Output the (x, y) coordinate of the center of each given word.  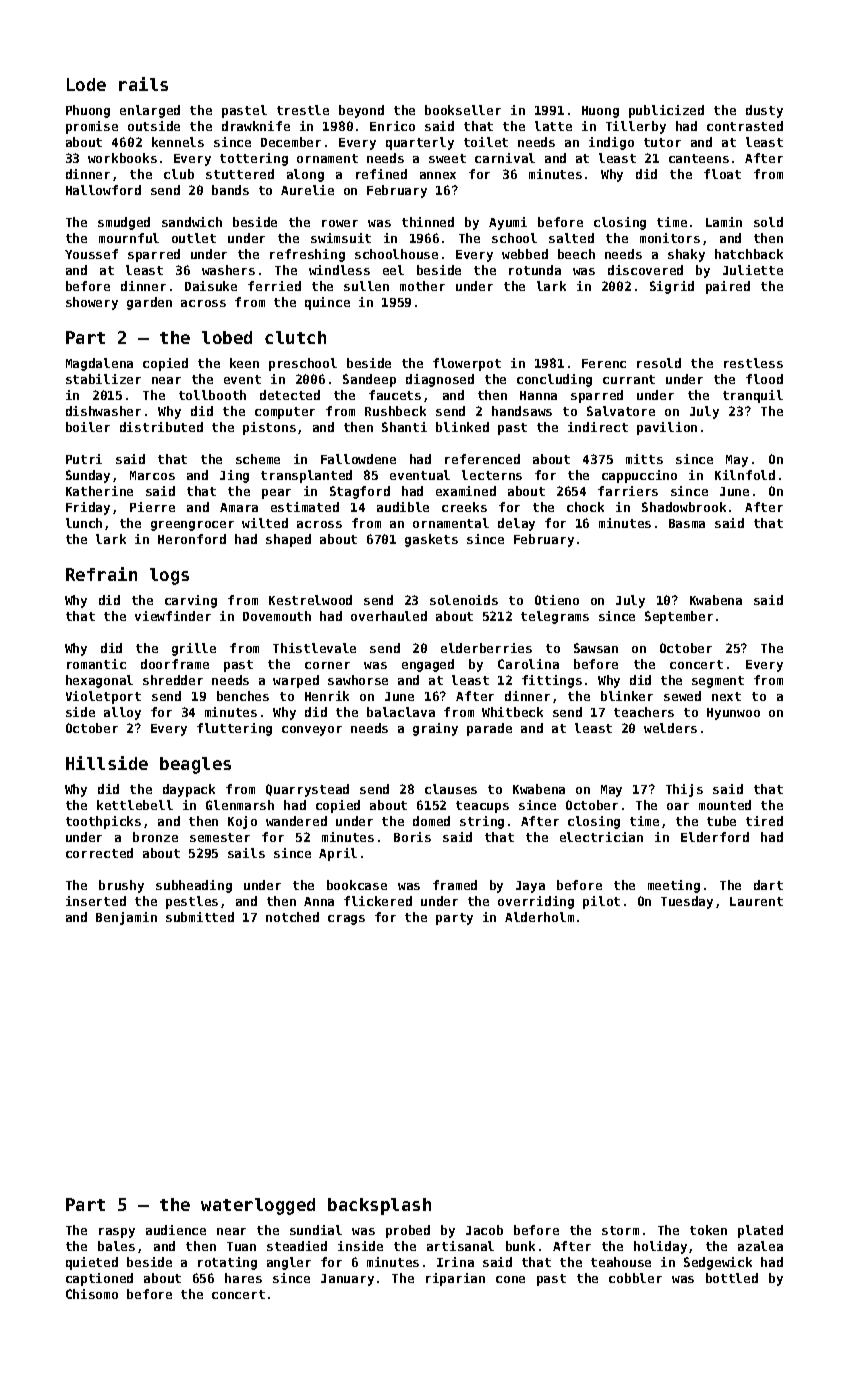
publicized (666, 111)
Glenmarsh (240, 805)
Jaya (530, 887)
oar (678, 806)
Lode (86, 84)
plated (760, 1231)
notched (292, 917)
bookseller (463, 110)
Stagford (360, 492)
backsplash (379, 1206)
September (679, 617)
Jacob (484, 1230)
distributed (161, 427)
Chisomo (92, 1294)
